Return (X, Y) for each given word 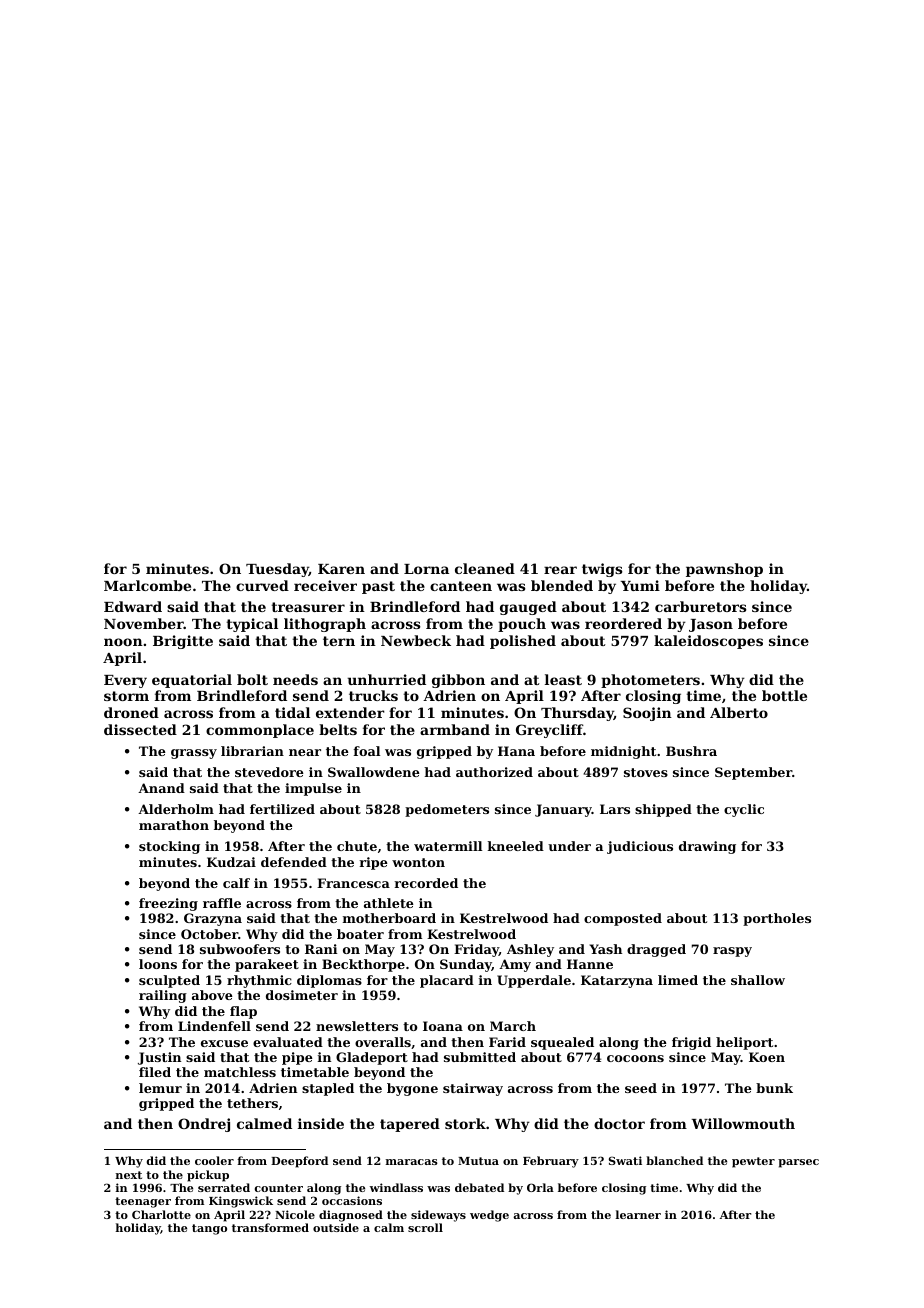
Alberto (739, 712)
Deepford (299, 1162)
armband (455, 729)
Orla (540, 1187)
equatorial (192, 681)
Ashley (530, 950)
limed (678, 980)
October (209, 934)
